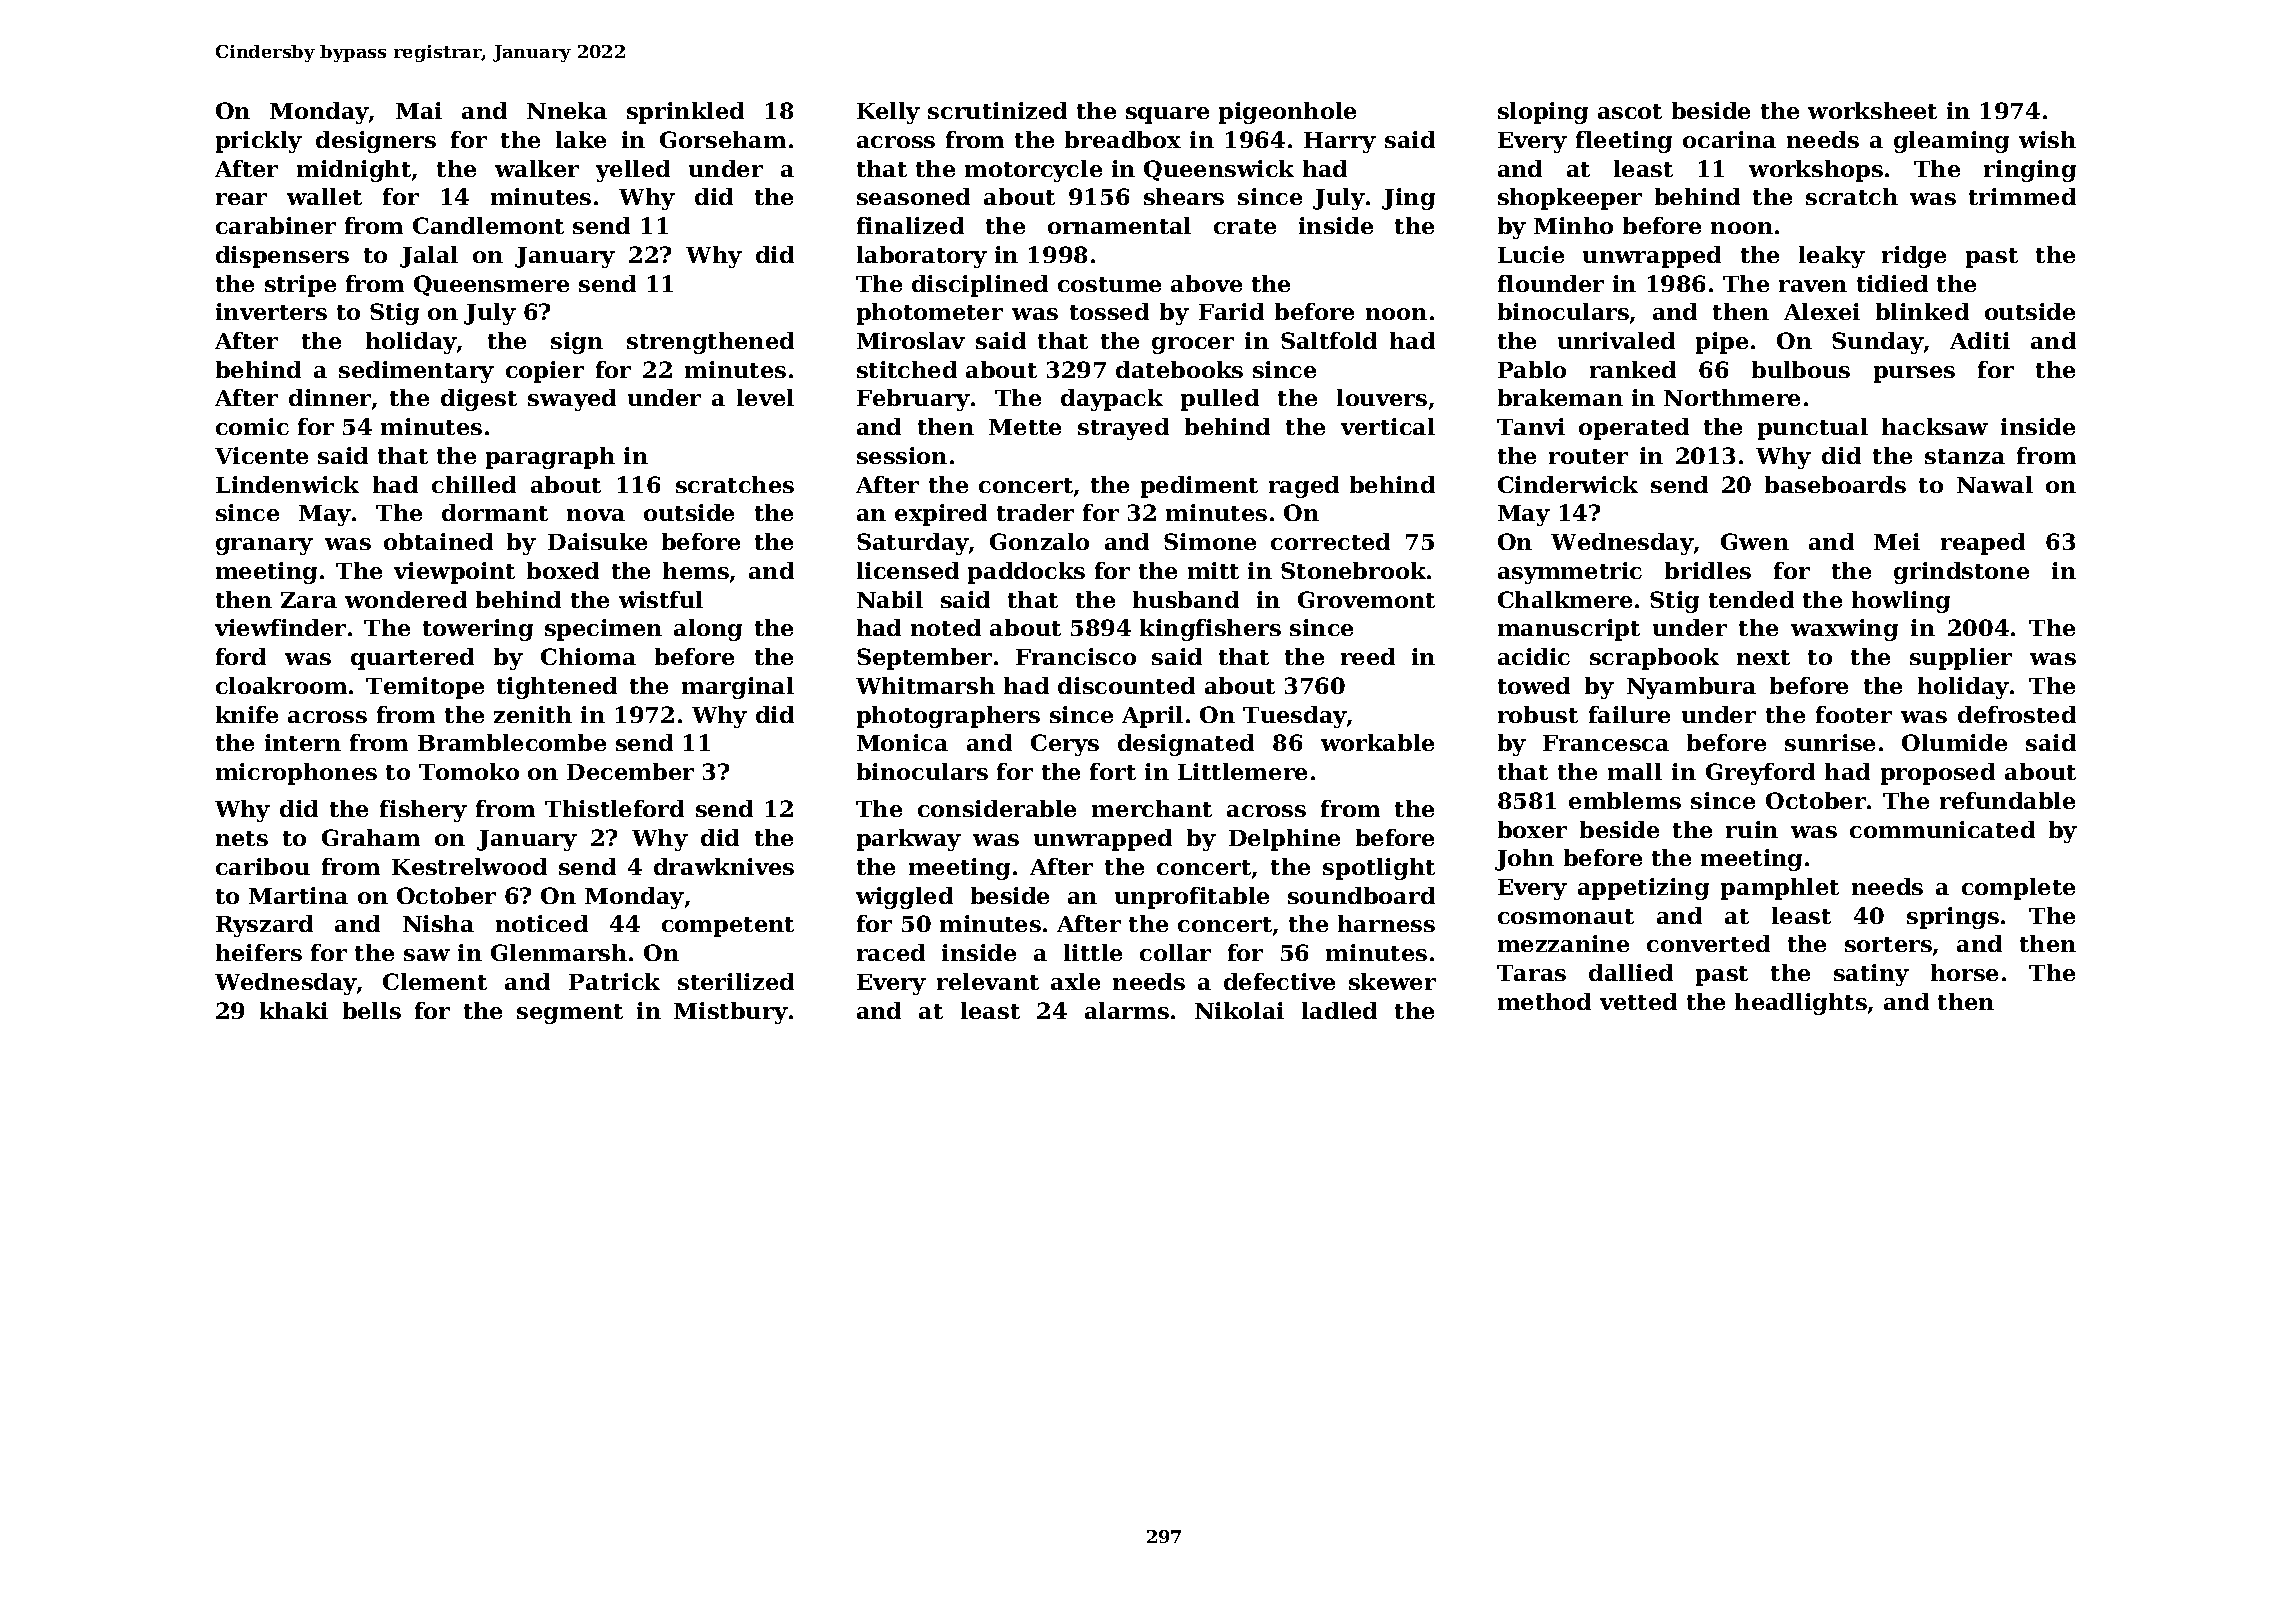  What do you see at coordinates (570, 1014) in the screenshot?
I see `segment` at bounding box center [570, 1014].
